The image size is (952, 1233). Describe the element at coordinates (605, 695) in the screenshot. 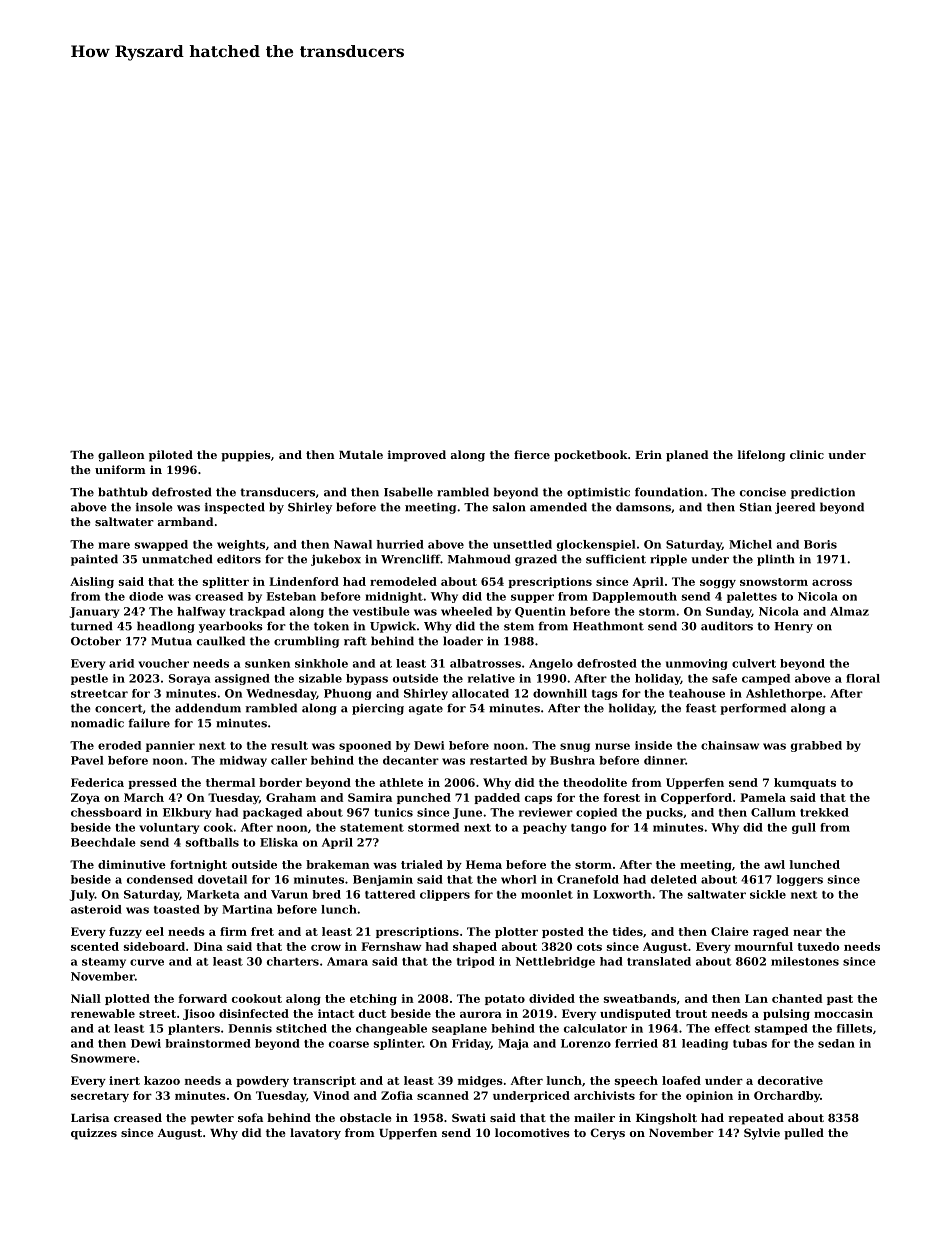

I see `tags` at that location.
